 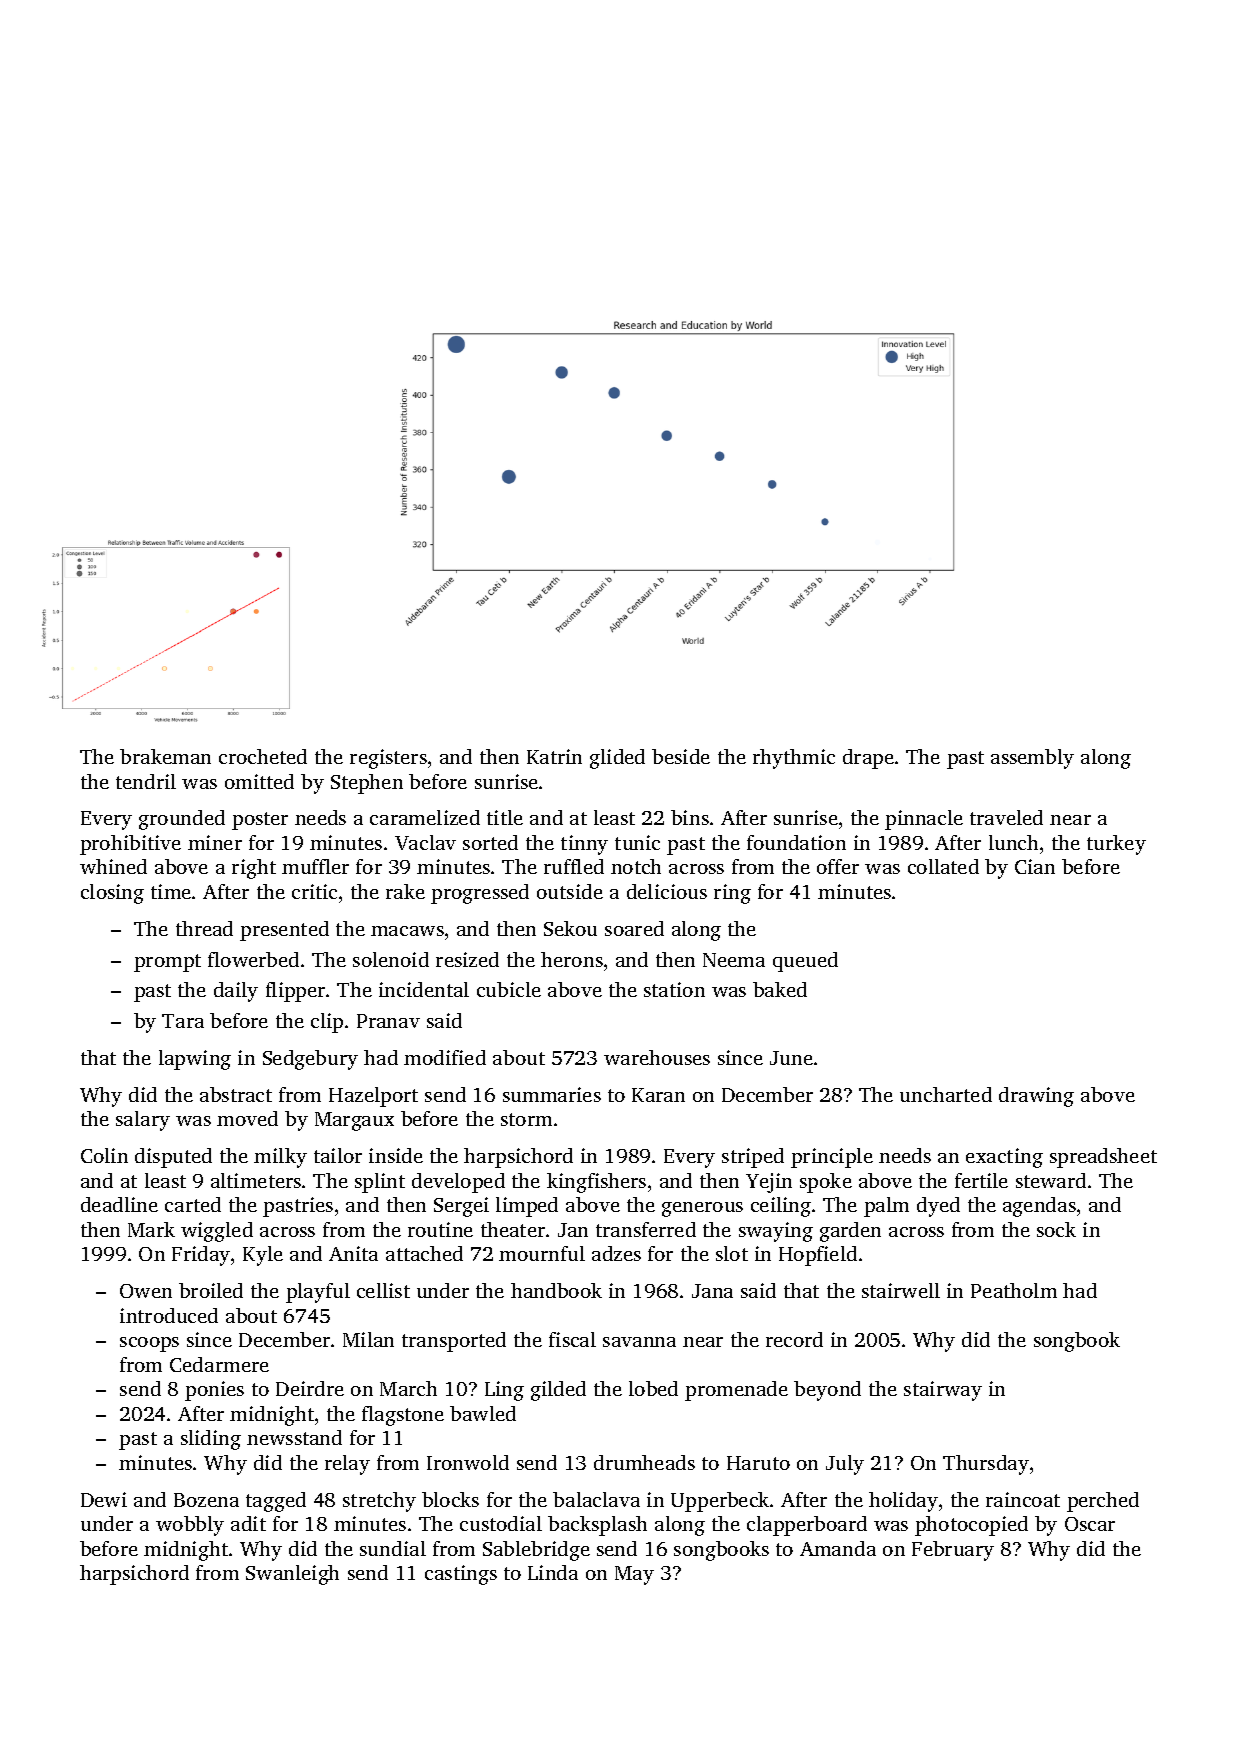 What do you see at coordinates (542, 1253) in the screenshot?
I see `mournful` at bounding box center [542, 1253].
